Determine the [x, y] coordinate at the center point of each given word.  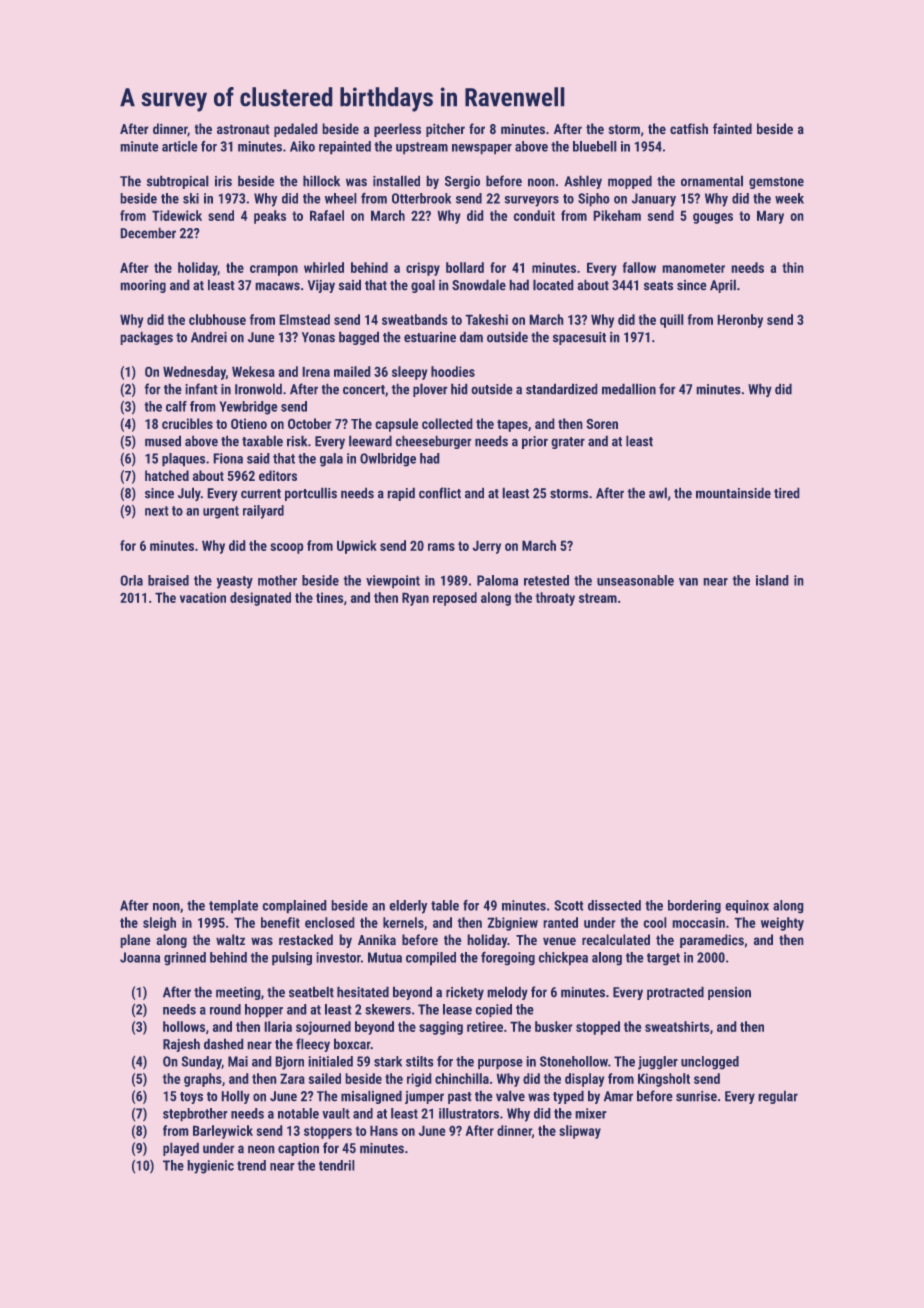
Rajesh [181, 1045]
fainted [732, 128]
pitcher [445, 130]
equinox [747, 906]
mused [163, 441]
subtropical [177, 182]
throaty [555, 599]
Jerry [487, 547]
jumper [424, 1097]
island [772, 580]
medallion [629, 389]
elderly [408, 907]
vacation [203, 597]
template [233, 906]
